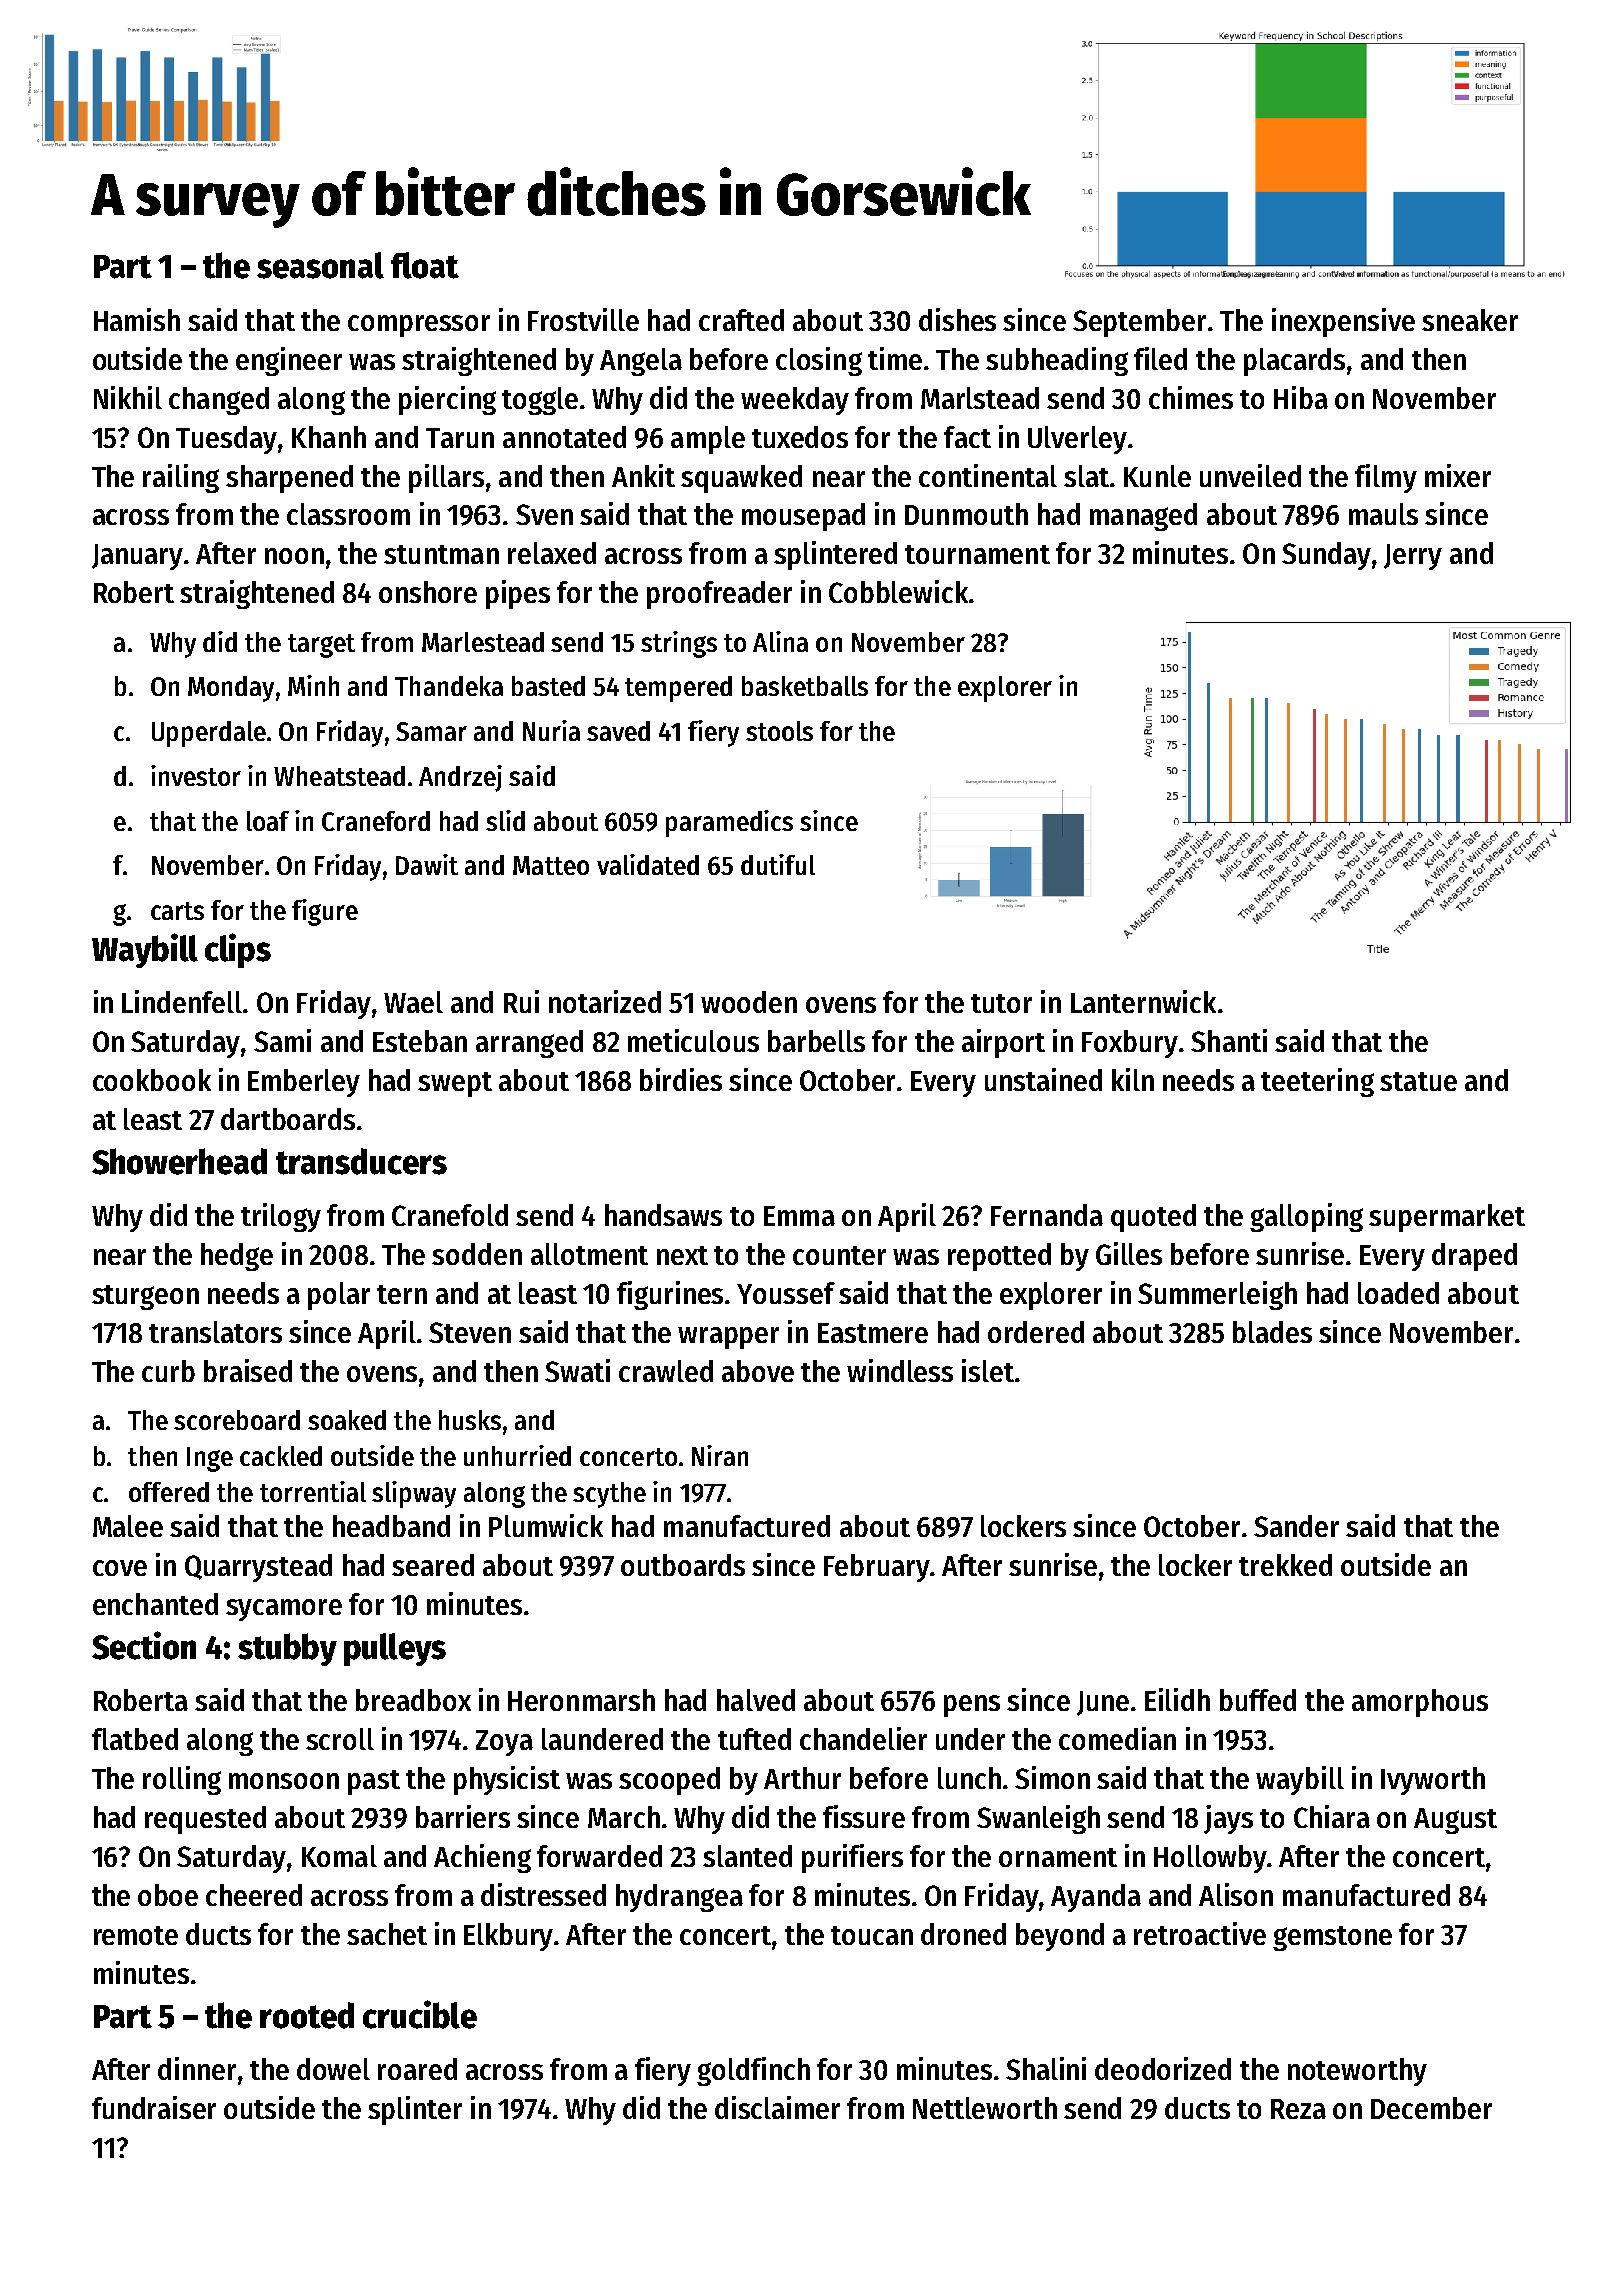 The width and height of the screenshot is (1620, 2292). Describe the element at coordinates (1298, 2109) in the screenshot. I see `Reza` at that location.
